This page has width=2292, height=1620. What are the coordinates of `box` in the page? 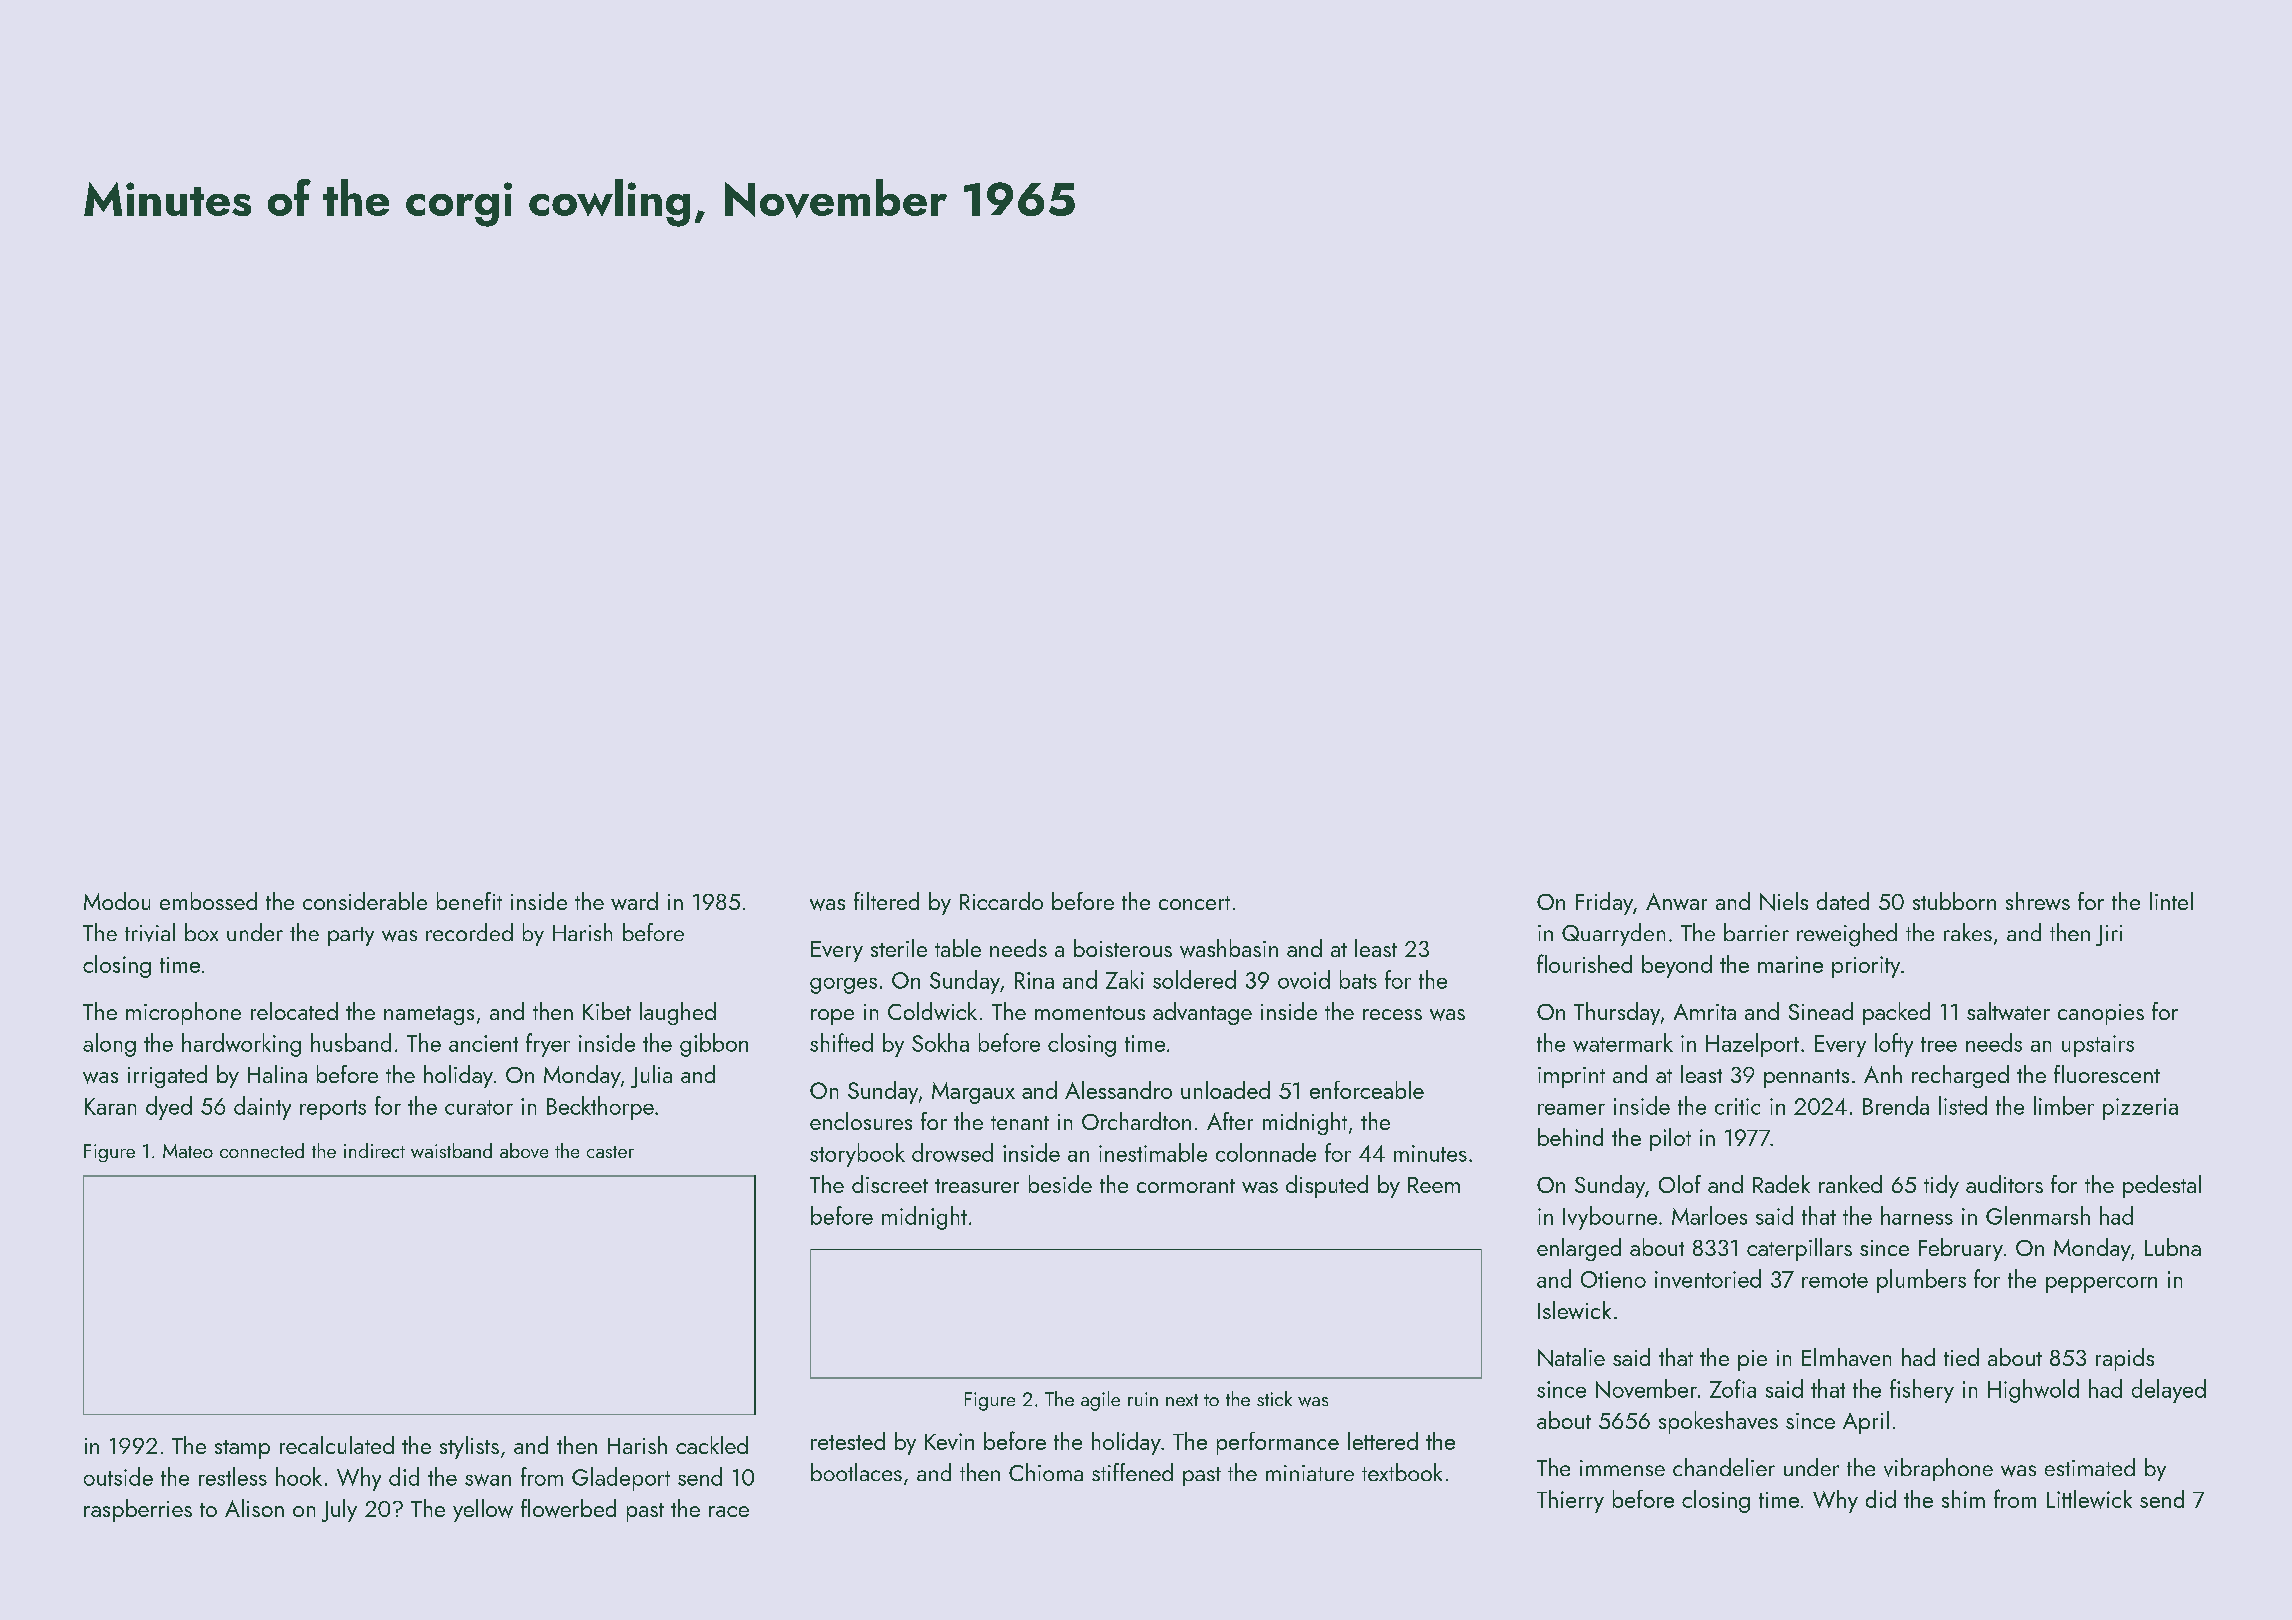 It's located at (201, 932).
